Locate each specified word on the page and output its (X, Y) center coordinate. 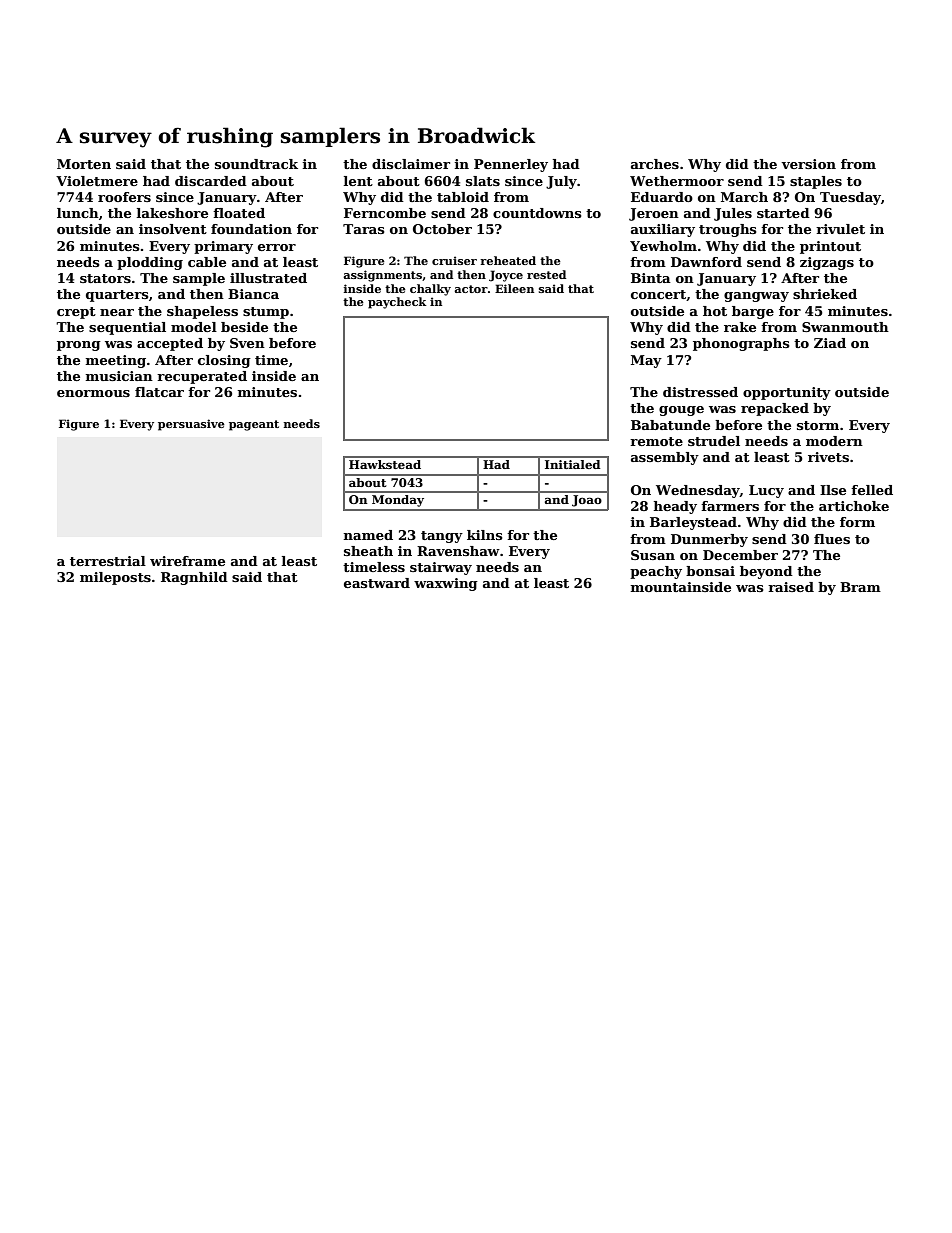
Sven (247, 343)
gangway (756, 297)
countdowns (537, 213)
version (808, 164)
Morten (84, 164)
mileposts (115, 578)
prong (79, 346)
